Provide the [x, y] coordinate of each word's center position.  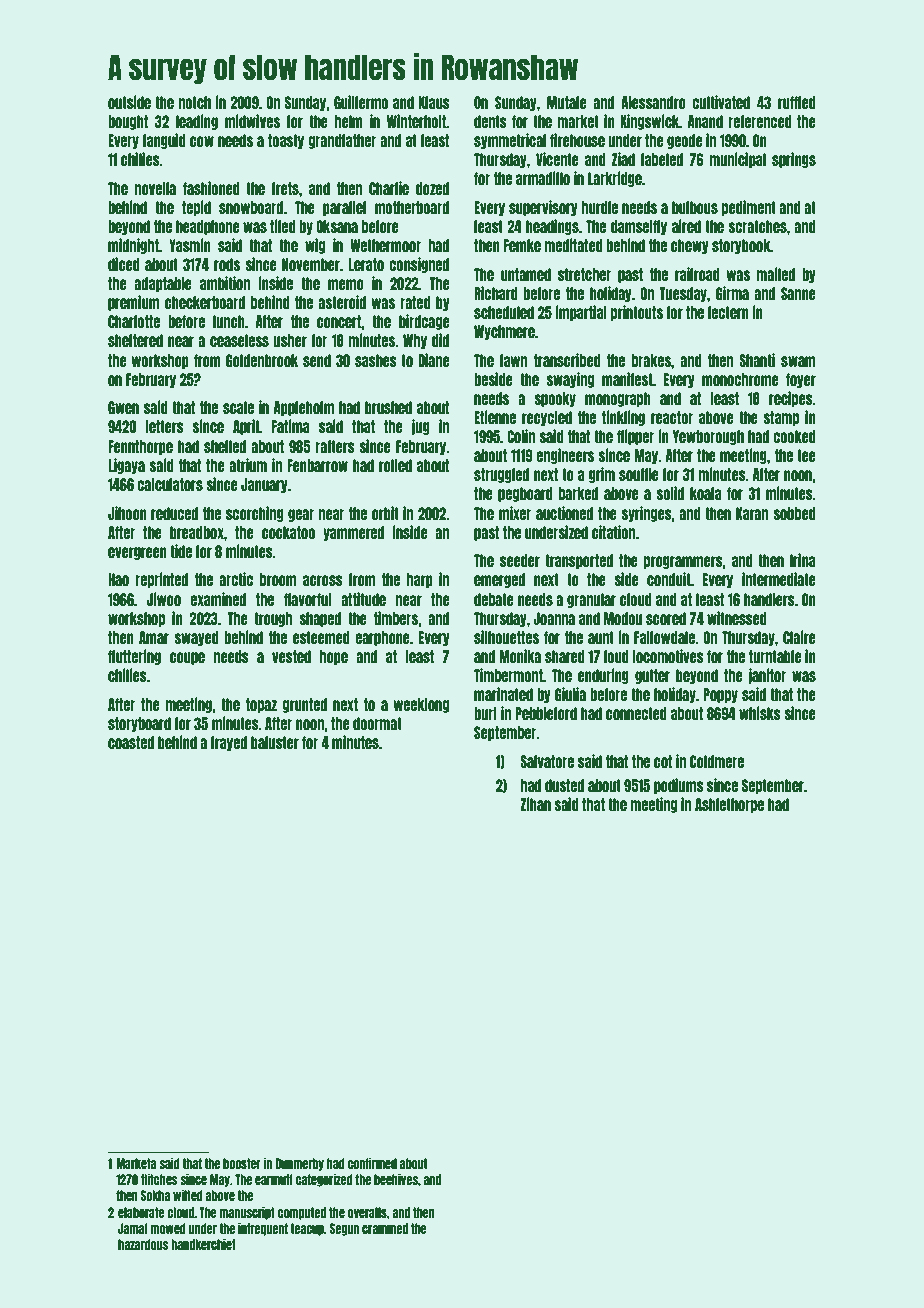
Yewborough [708, 437]
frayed [229, 743]
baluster [275, 742]
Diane [434, 360]
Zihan [535, 804]
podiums [679, 786]
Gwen [123, 407]
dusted [564, 785]
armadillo [543, 178]
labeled [662, 159]
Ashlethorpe [729, 805]
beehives [396, 1179]
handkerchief [203, 1244]
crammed [385, 1228]
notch [194, 102]
